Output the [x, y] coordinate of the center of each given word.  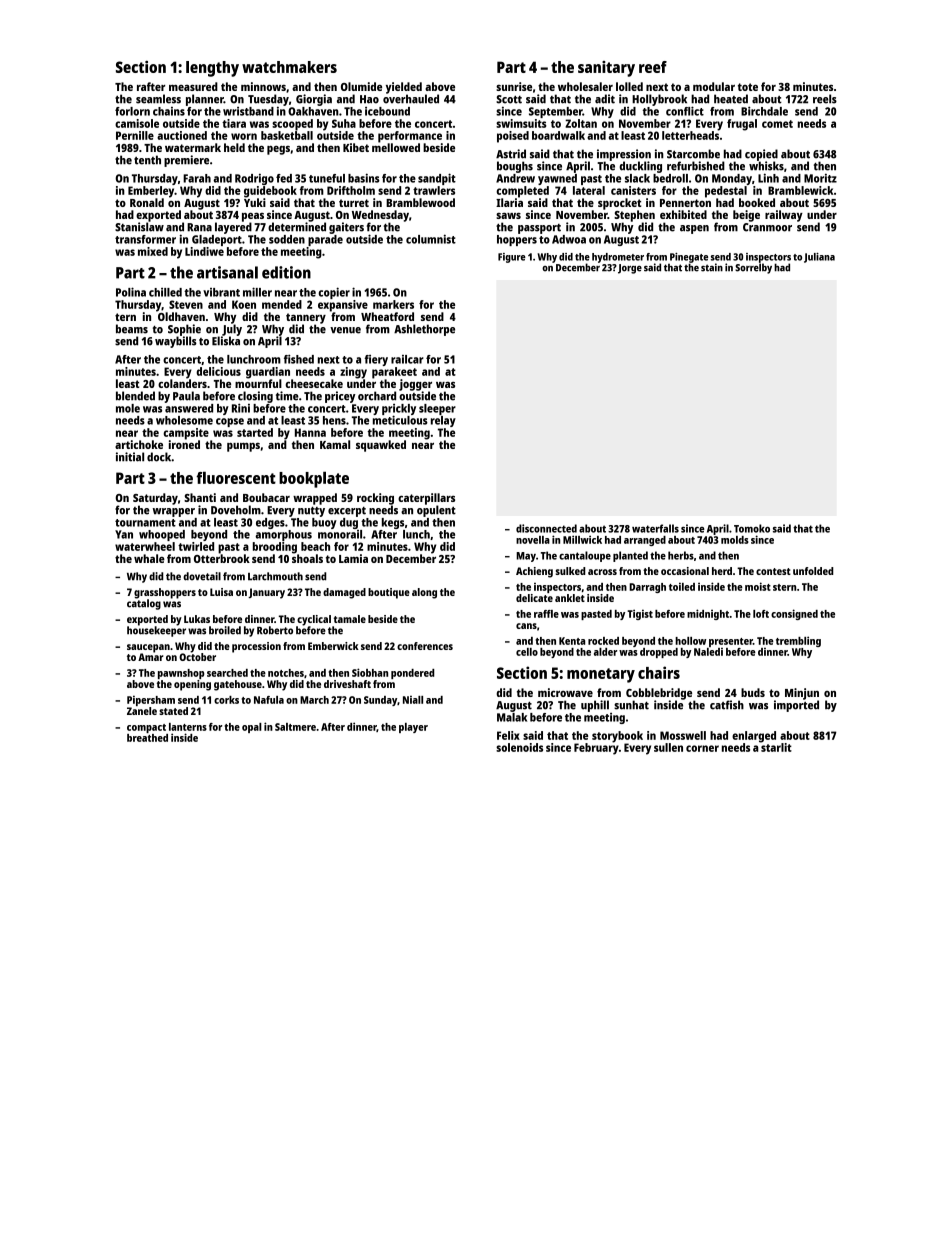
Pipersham [151, 700]
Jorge [630, 269]
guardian [268, 373]
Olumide [361, 86]
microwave [565, 692]
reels [825, 99]
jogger [415, 385]
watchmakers [289, 67]
